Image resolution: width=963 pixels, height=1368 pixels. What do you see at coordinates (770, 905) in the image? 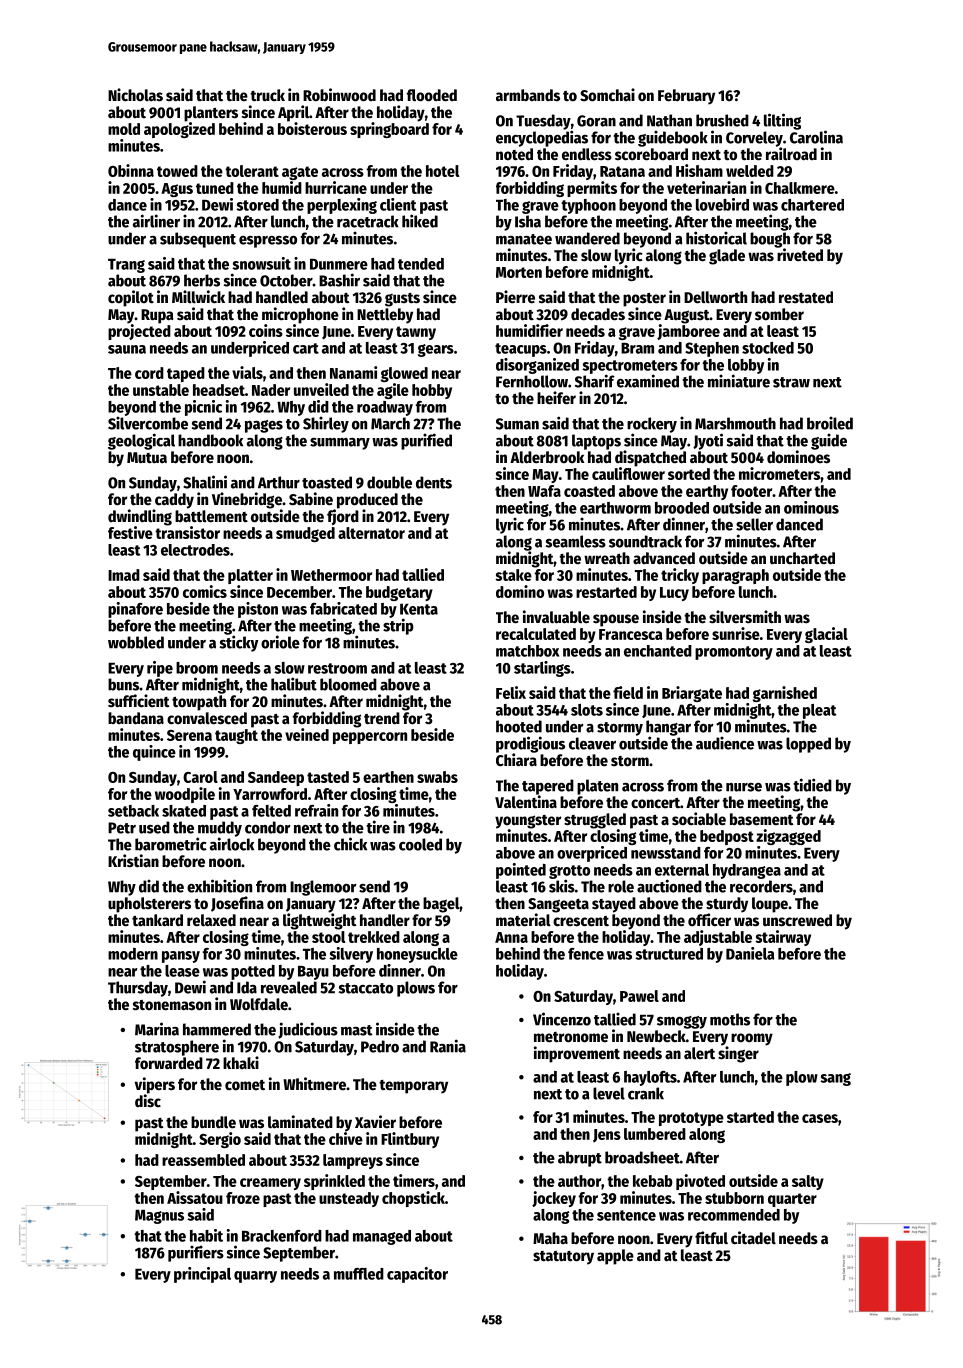
I see `loupe` at bounding box center [770, 905].
